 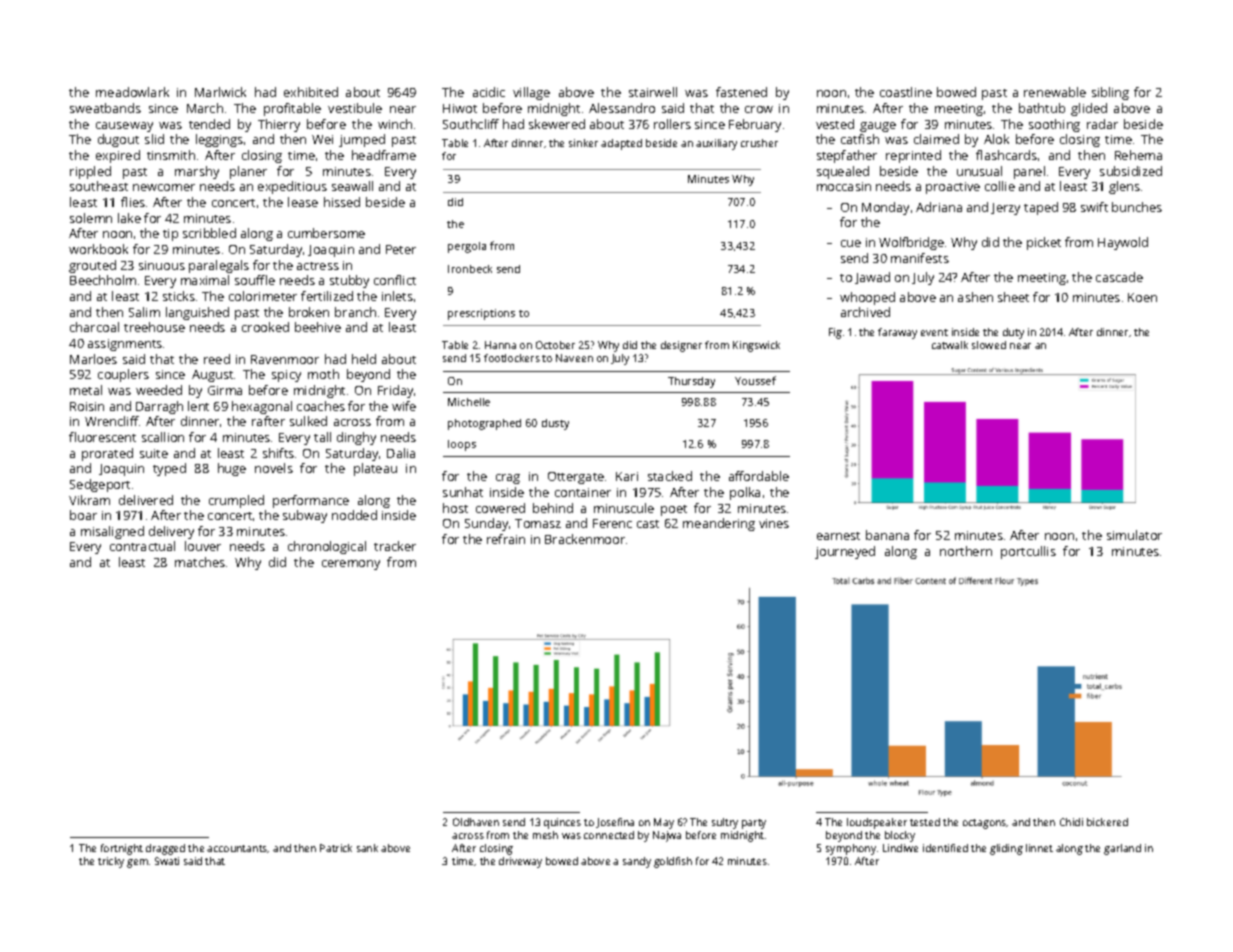 What do you see at coordinates (759, 109) in the screenshot?
I see `crow` at bounding box center [759, 109].
